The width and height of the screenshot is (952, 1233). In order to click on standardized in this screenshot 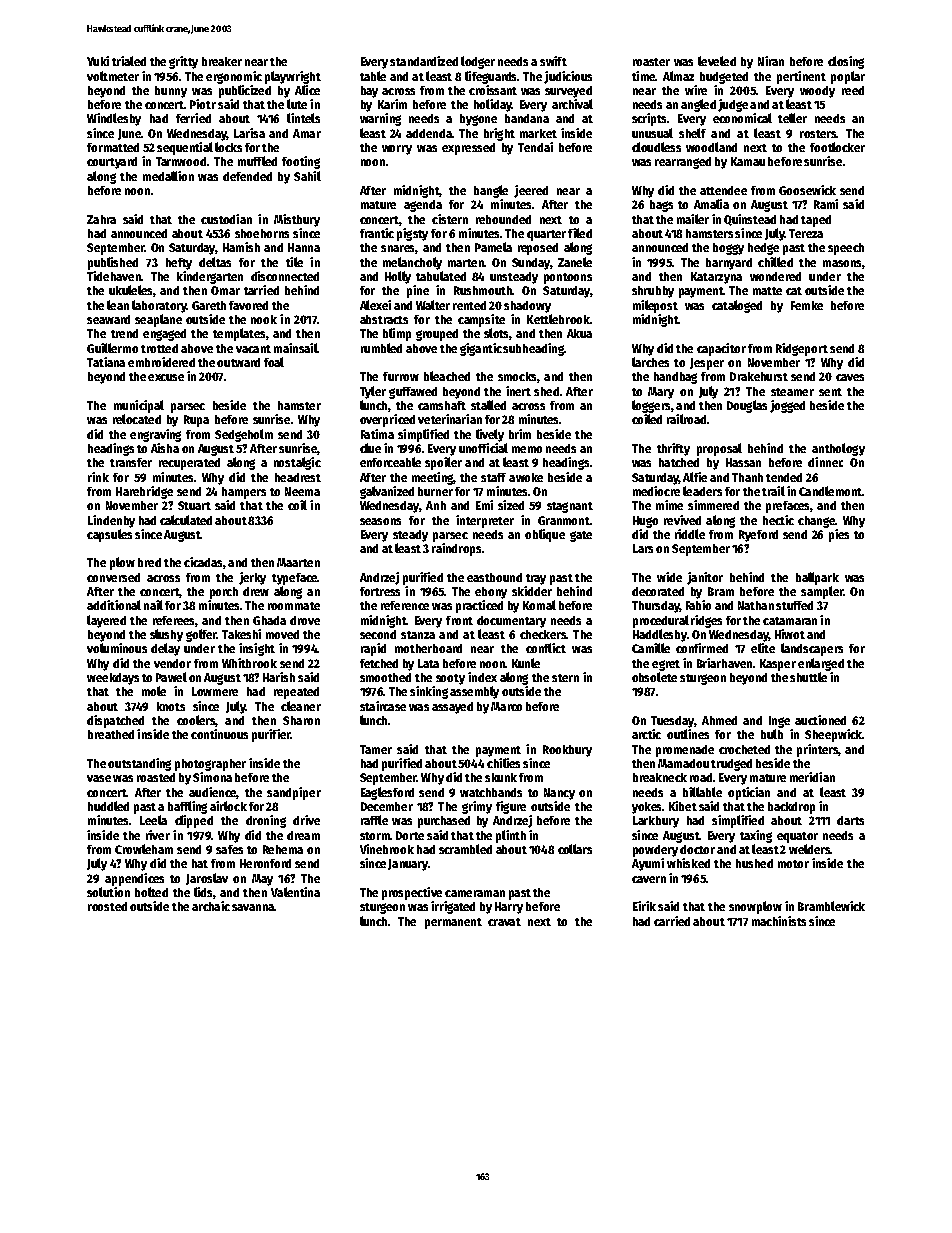, I will do `click(424, 61)`.
